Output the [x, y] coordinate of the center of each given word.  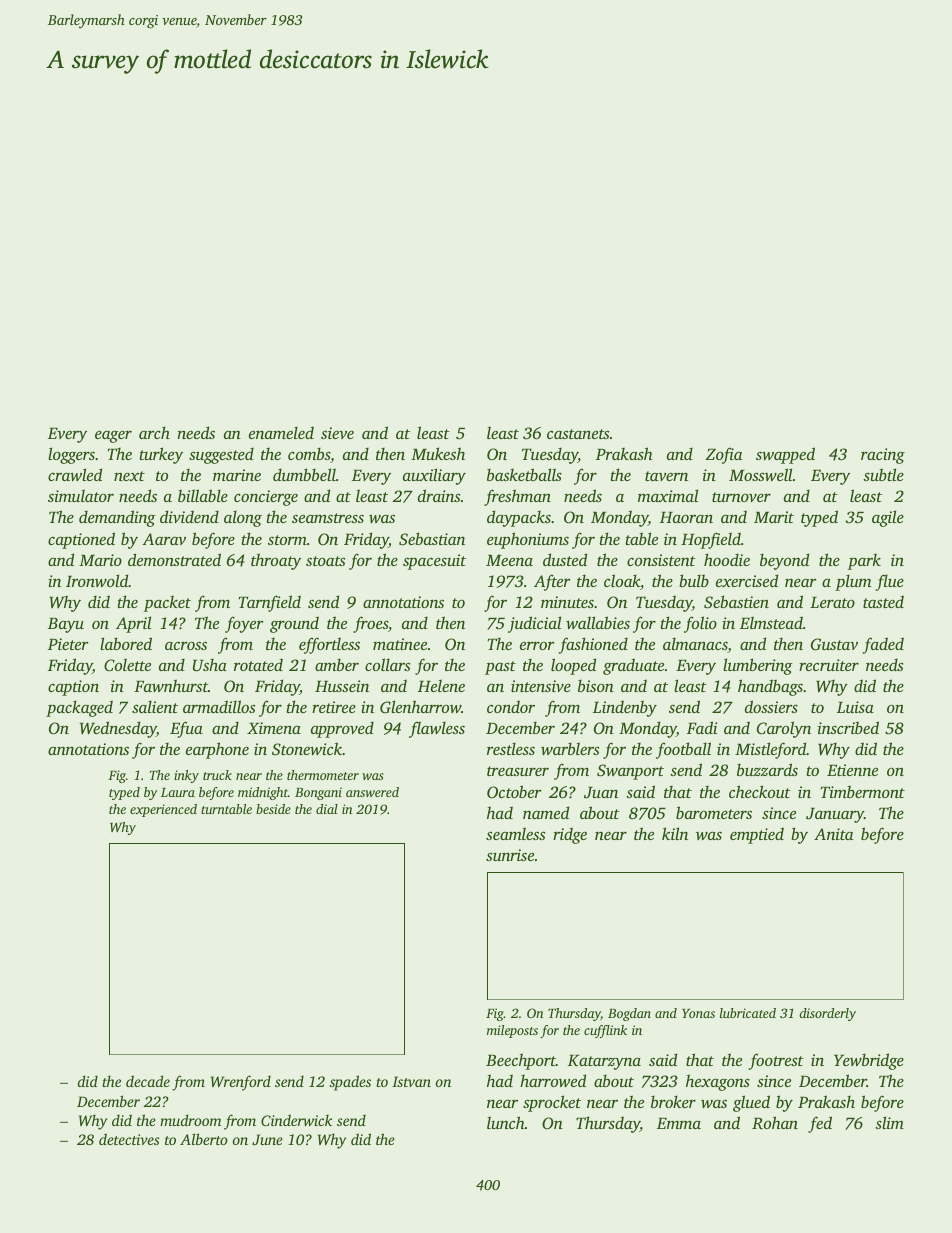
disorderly [827, 1014]
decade [148, 1081]
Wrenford [241, 1083]
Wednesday [118, 729]
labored [126, 643]
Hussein [342, 686]
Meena [509, 560]
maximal [668, 495]
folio [700, 624]
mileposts [512, 1031]
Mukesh [438, 453]
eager [113, 437]
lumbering [758, 666]
